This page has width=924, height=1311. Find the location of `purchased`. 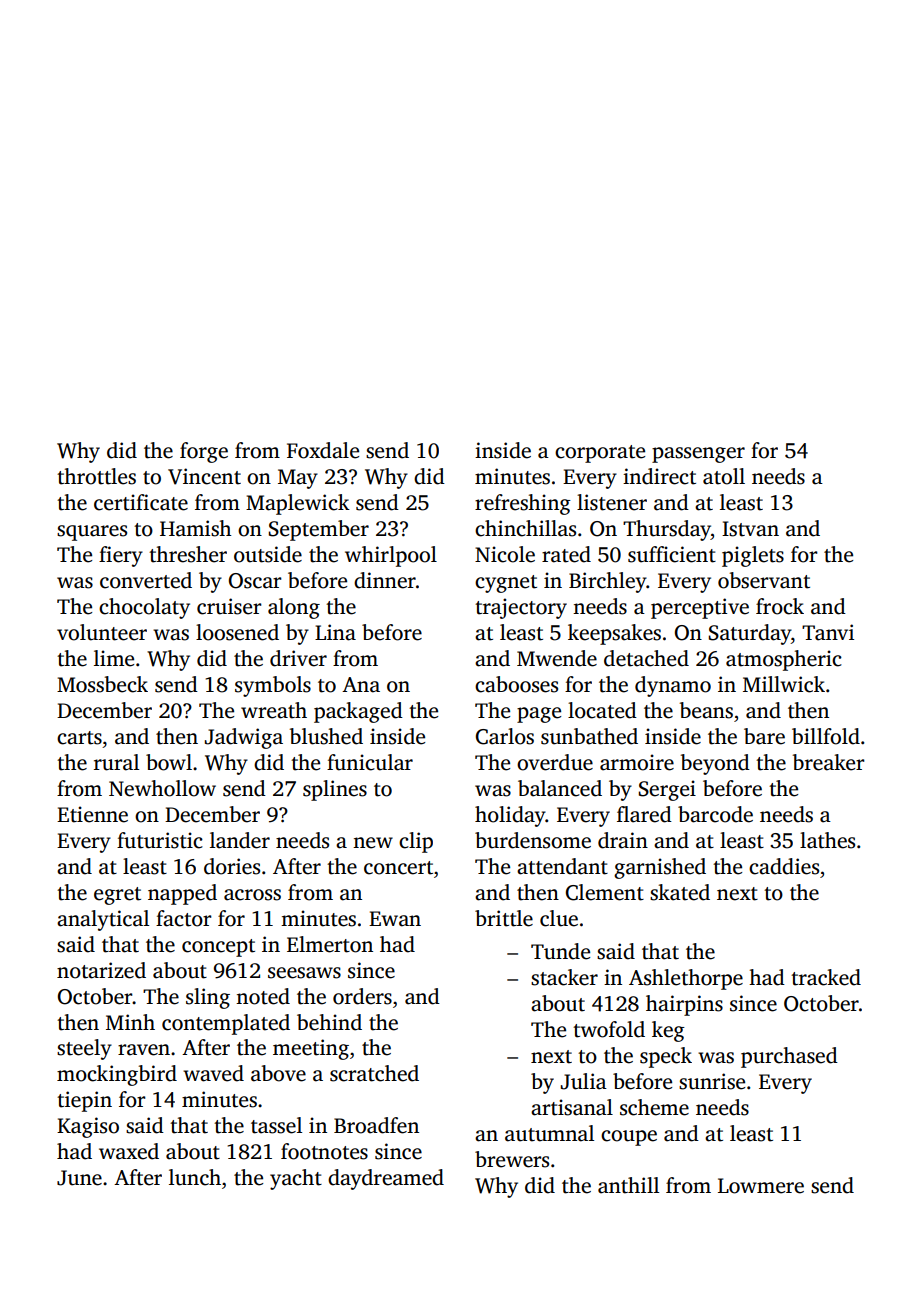

purchased is located at coordinates (789, 1057).
